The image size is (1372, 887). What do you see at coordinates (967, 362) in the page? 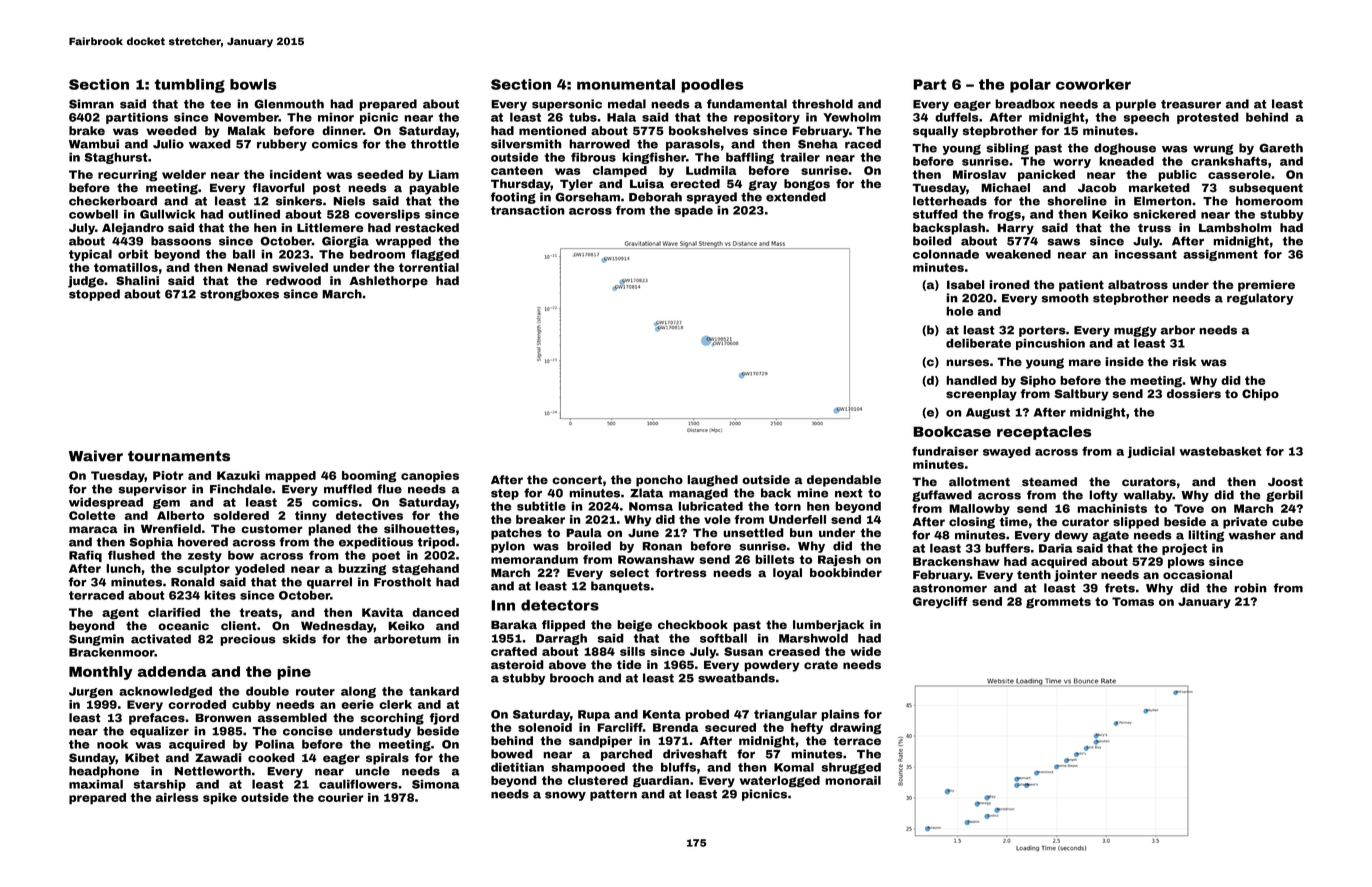
I see `nurses` at bounding box center [967, 362].
